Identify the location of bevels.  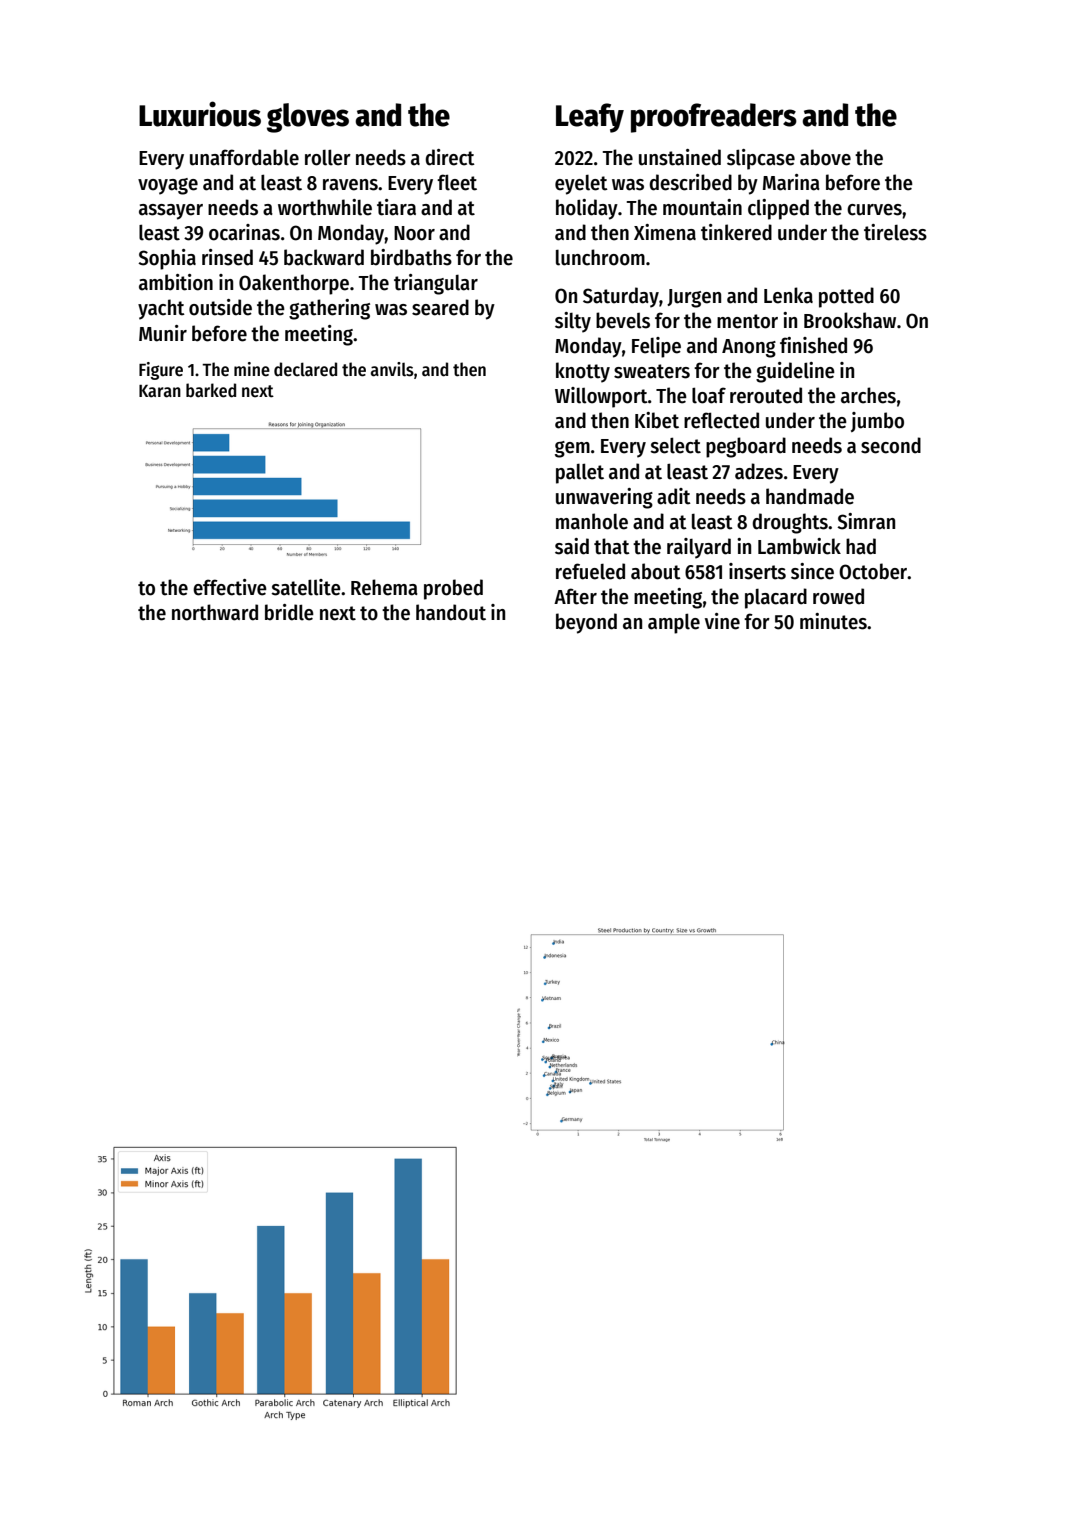
(623, 320).
